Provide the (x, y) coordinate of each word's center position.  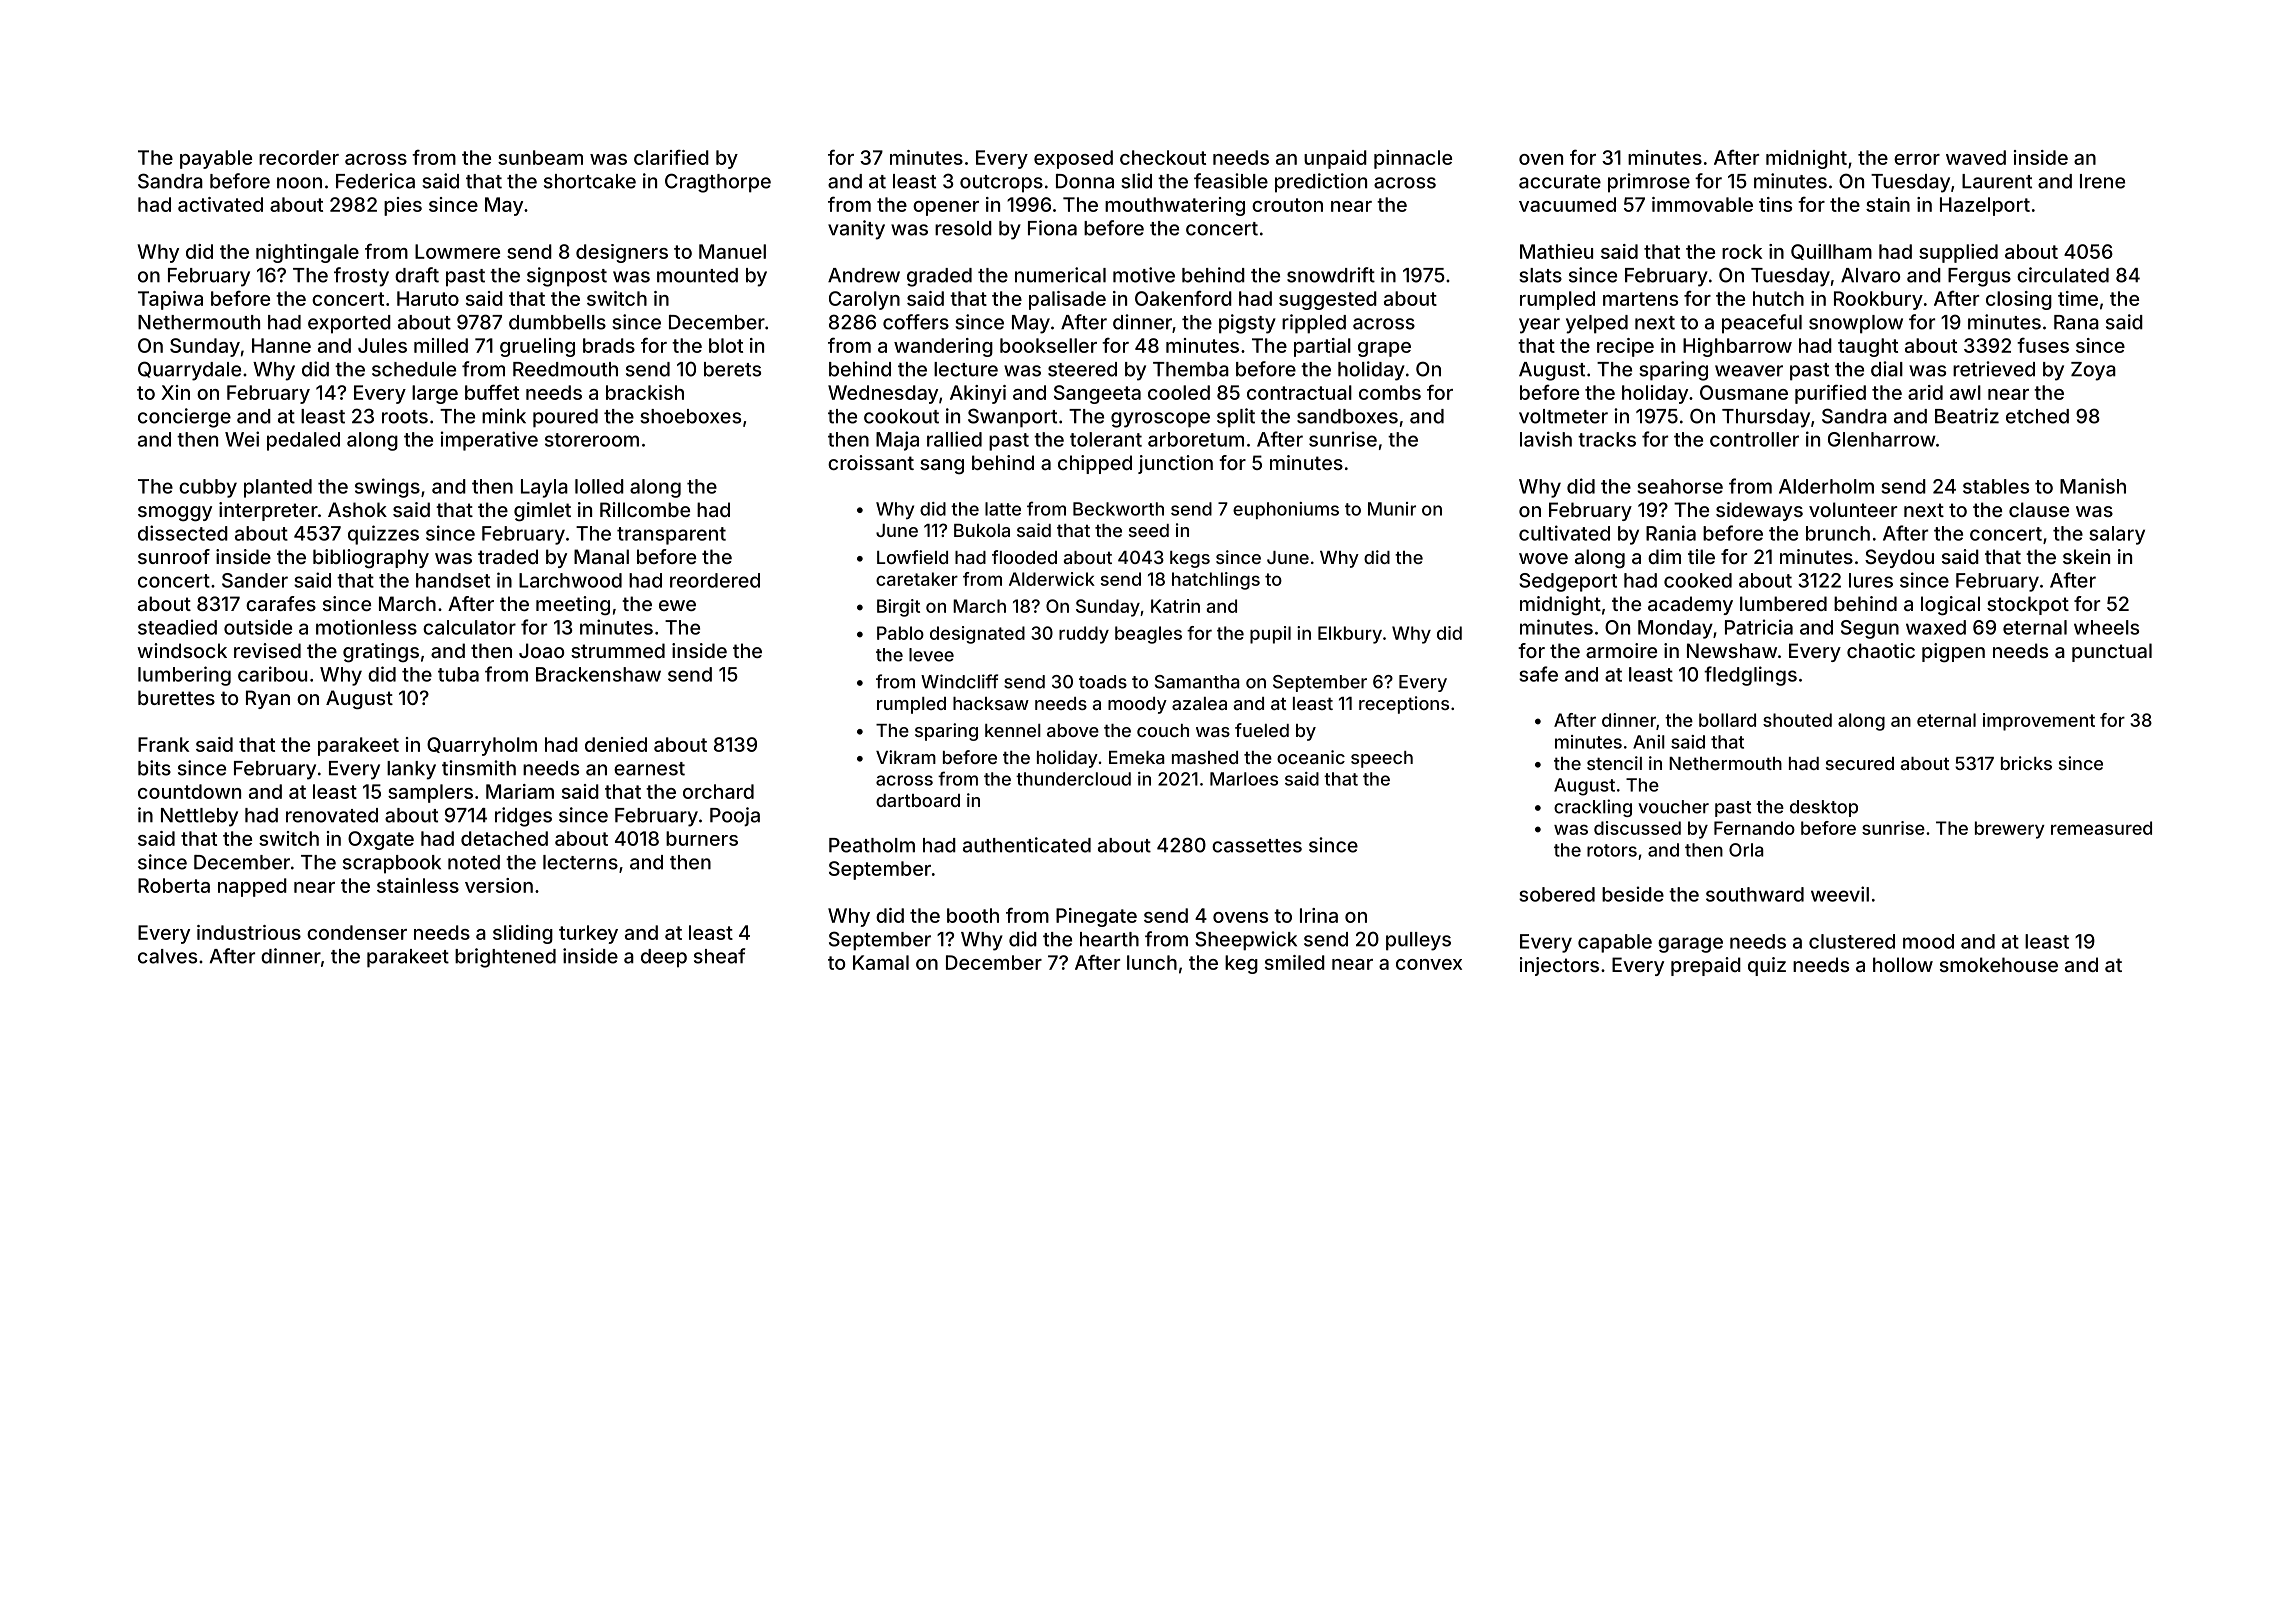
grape (1384, 349)
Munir (1392, 509)
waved (1976, 157)
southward (1755, 894)
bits (154, 768)
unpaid (1335, 159)
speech (1382, 759)
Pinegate (1096, 917)
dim (1664, 556)
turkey (588, 934)
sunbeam (540, 157)
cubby (208, 488)
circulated (2063, 275)
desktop (1824, 808)
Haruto (428, 298)
